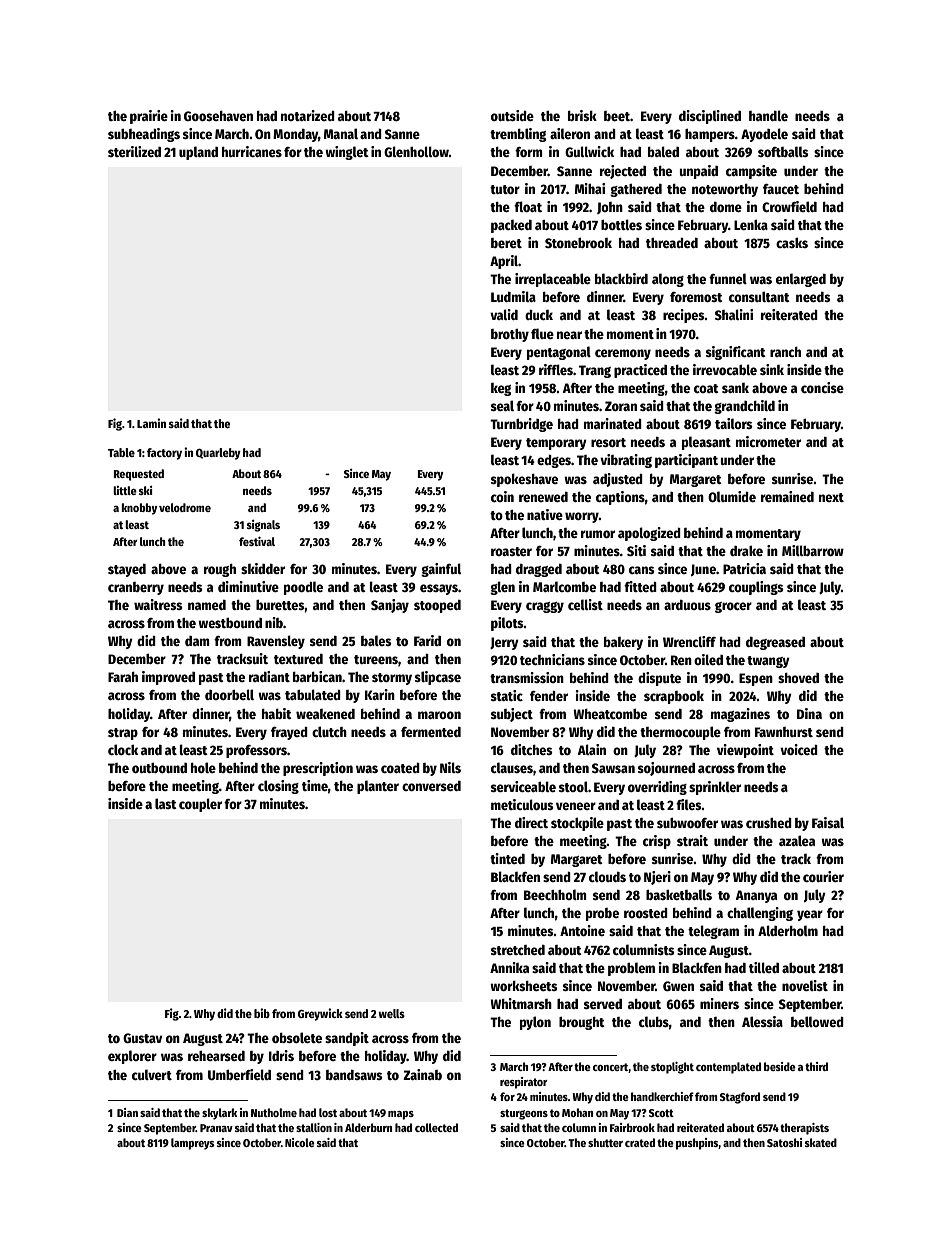  Describe the element at coordinates (678, 986) in the document. I see `Gwen` at that location.
